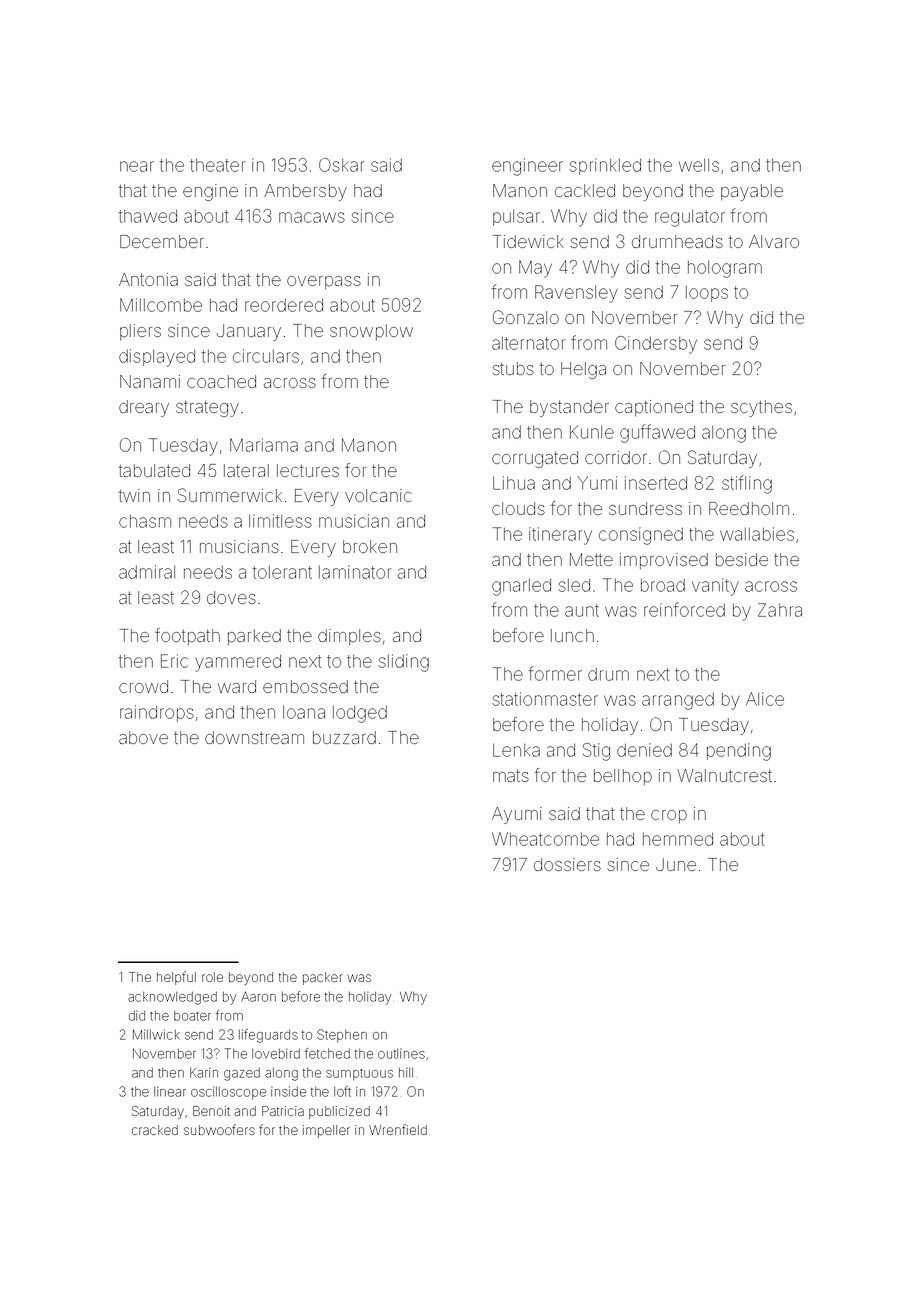  Describe the element at coordinates (699, 165) in the image. I see `wells` at that location.
